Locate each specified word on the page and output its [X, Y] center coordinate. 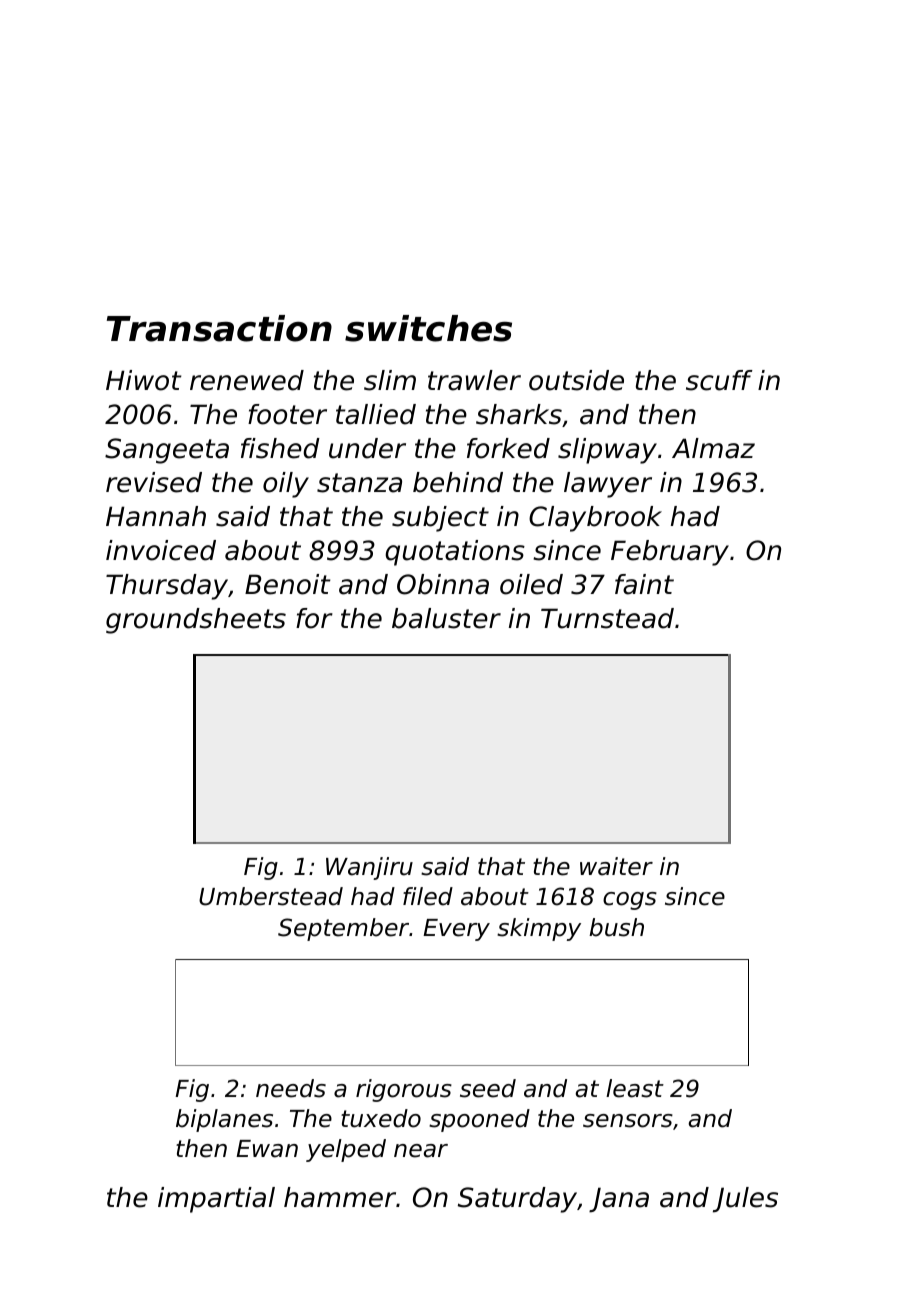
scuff [719, 380]
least [635, 1088]
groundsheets [196, 621]
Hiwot [143, 380]
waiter [616, 866]
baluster [446, 618]
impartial [216, 1200]
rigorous [404, 1090]
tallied [376, 414]
